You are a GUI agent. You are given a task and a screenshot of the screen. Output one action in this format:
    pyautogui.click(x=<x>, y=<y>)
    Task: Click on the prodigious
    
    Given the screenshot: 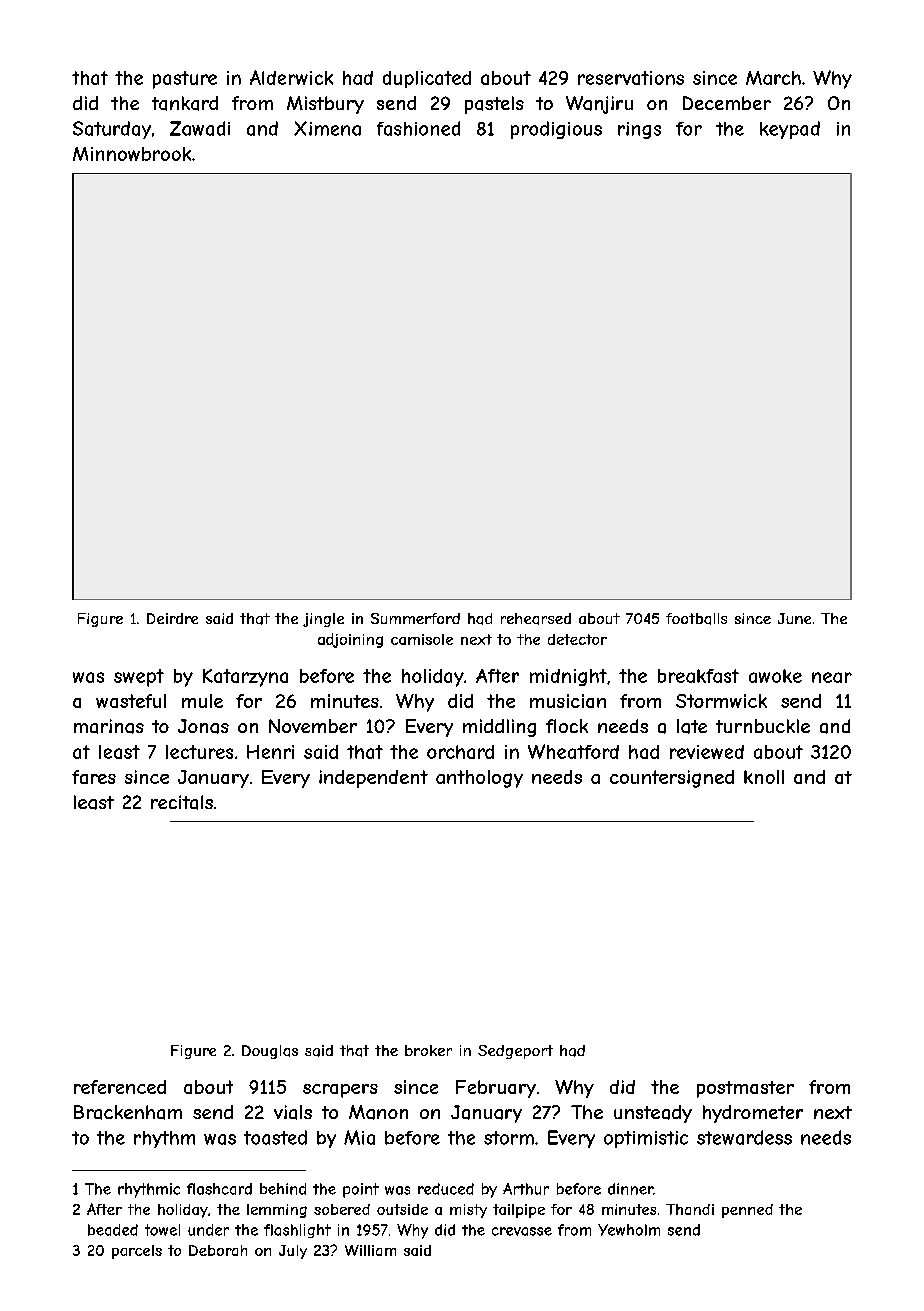 What is the action you would take?
    pyautogui.click(x=556, y=130)
